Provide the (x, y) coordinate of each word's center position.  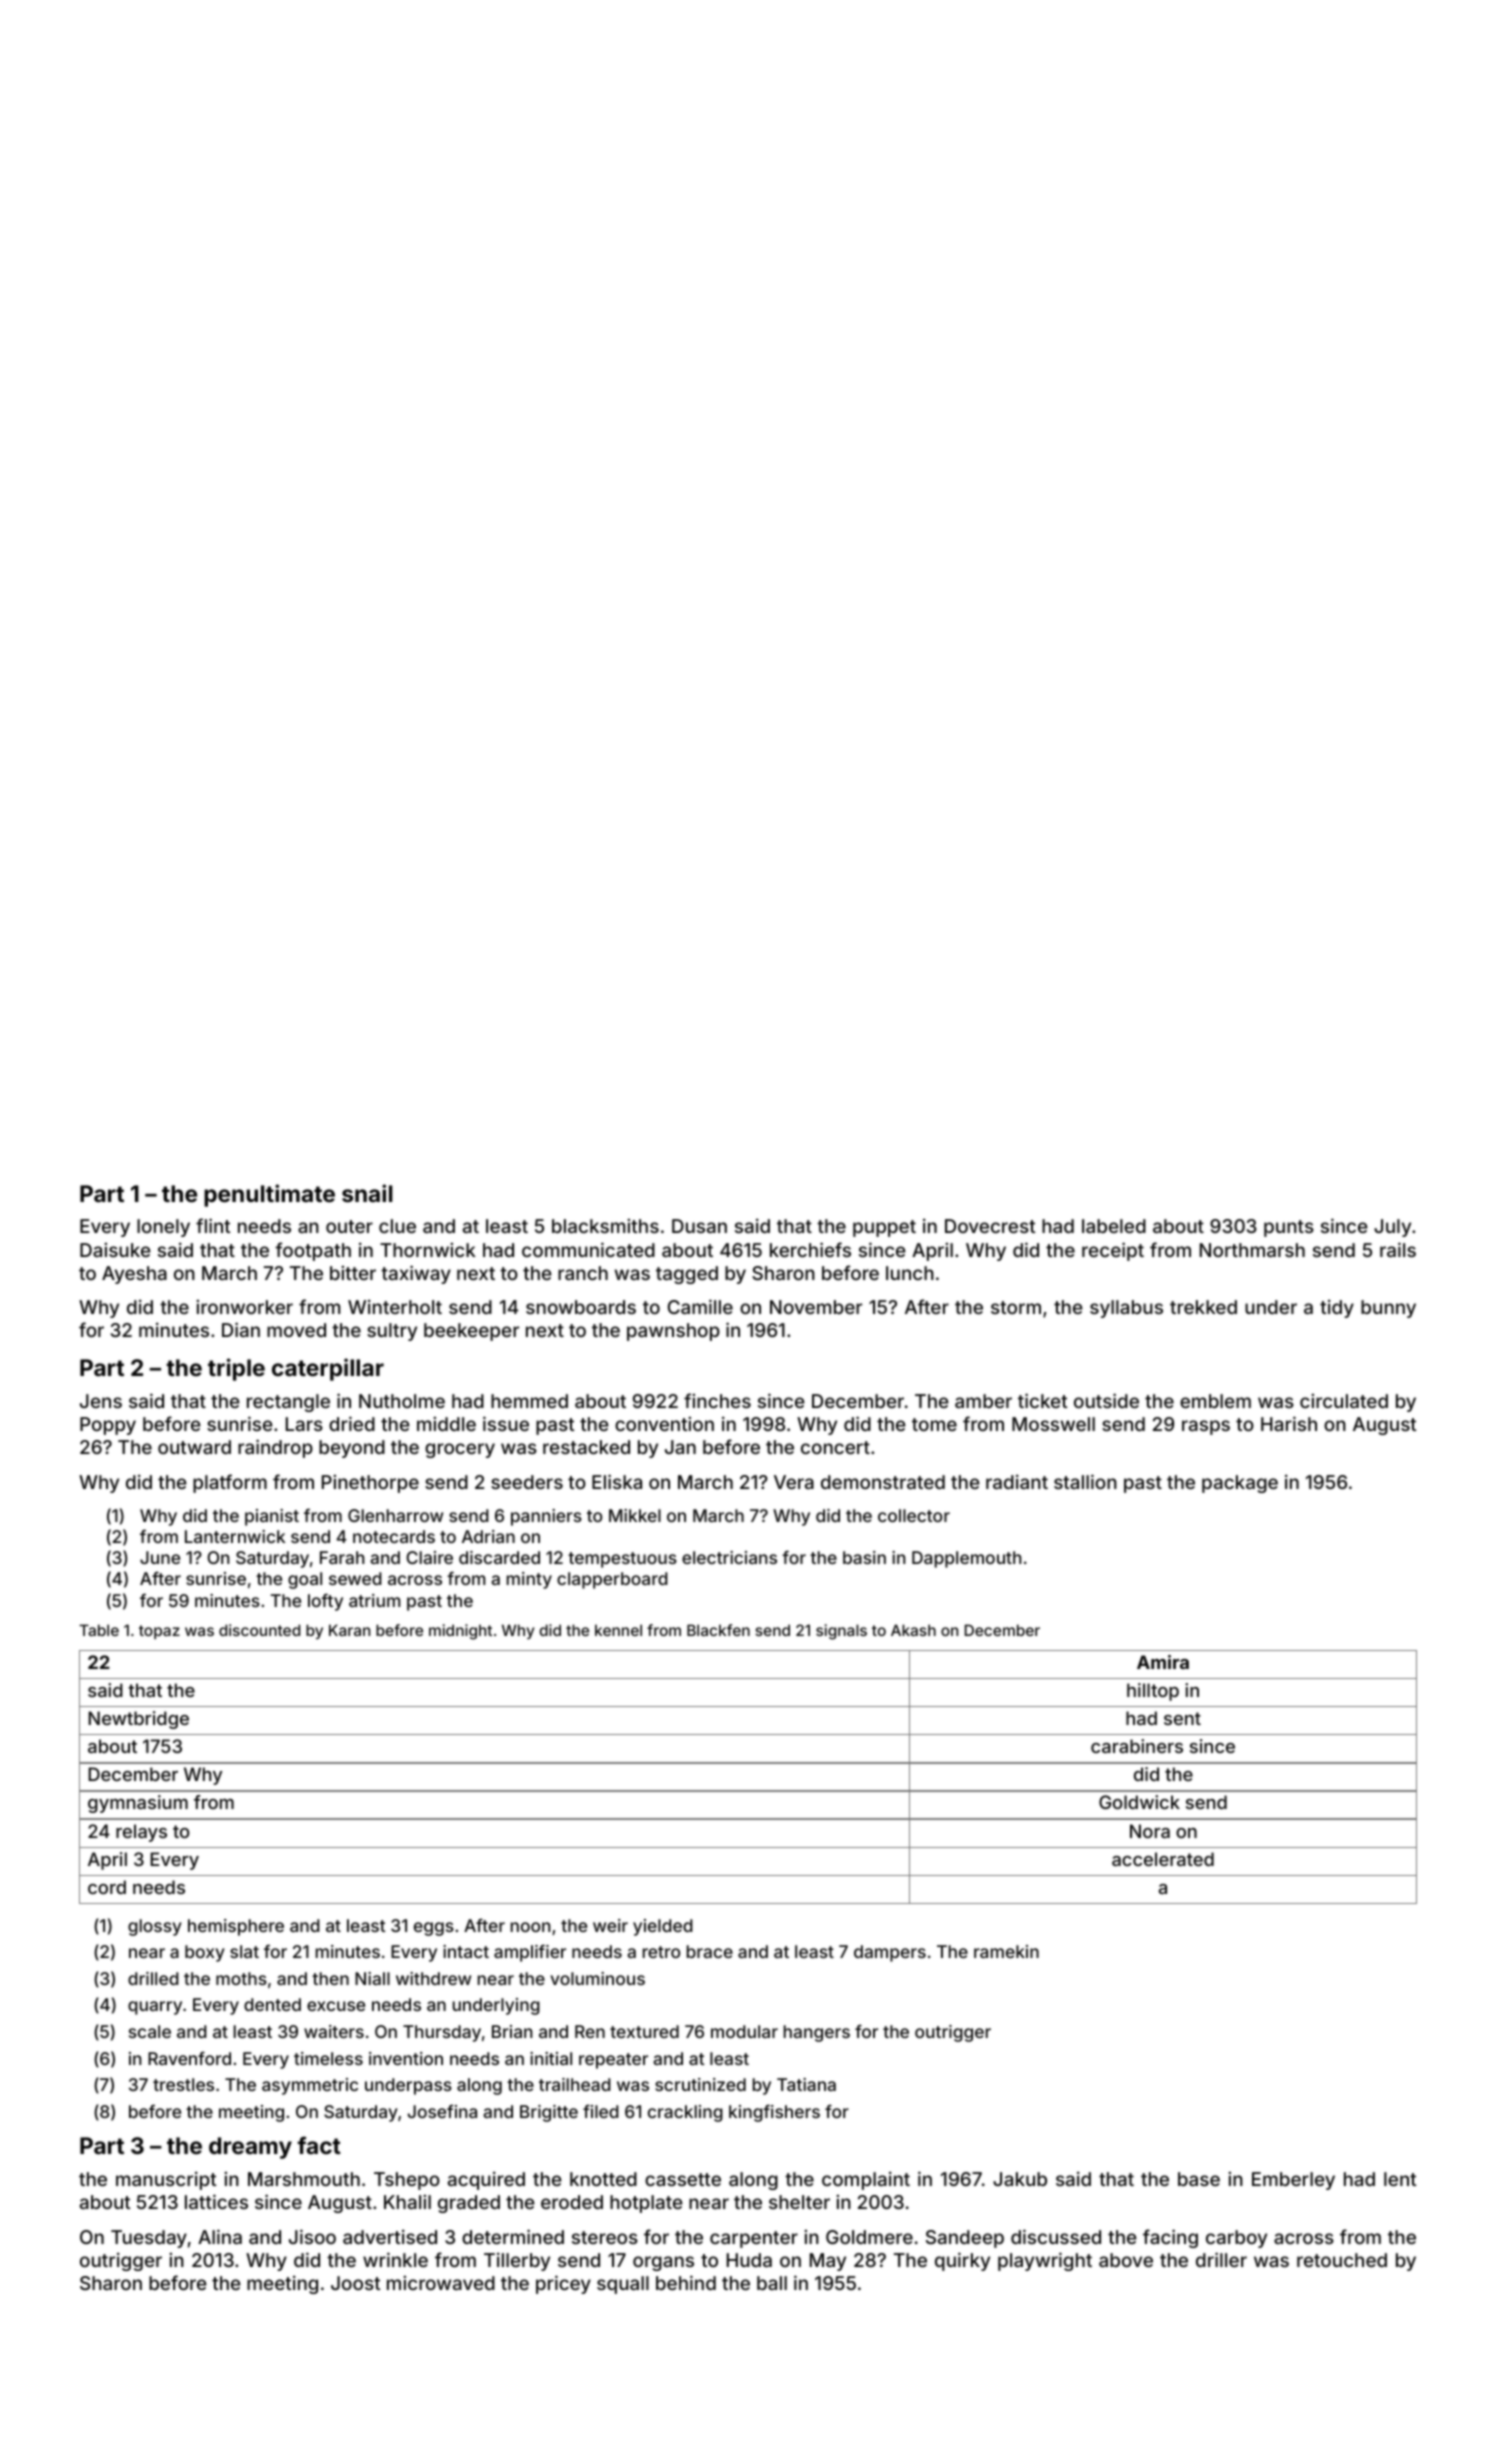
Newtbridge (138, 1720)
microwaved (441, 2283)
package (1240, 1484)
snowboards (581, 1307)
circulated (1344, 1401)
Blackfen (718, 1630)
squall (623, 2285)
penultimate (269, 1195)
